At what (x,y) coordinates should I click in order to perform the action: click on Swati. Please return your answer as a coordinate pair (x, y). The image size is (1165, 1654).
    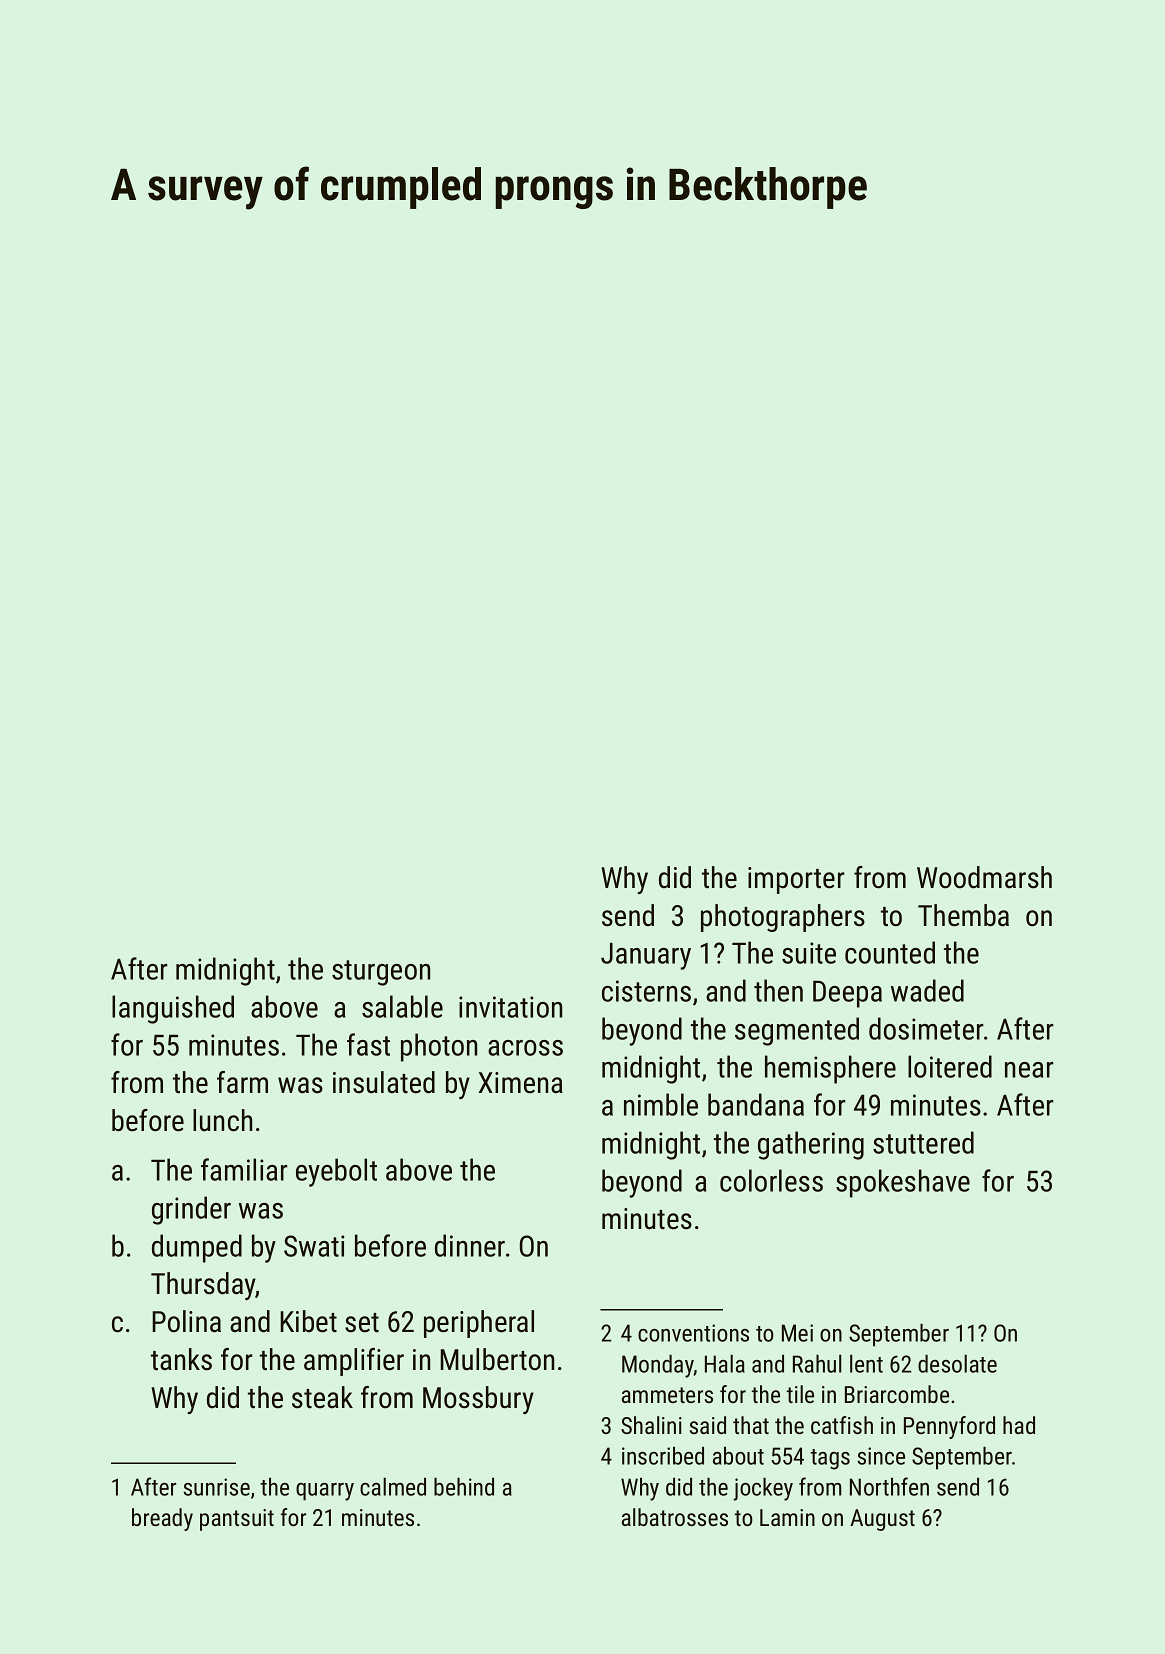
    Looking at the image, I should click on (314, 1246).
